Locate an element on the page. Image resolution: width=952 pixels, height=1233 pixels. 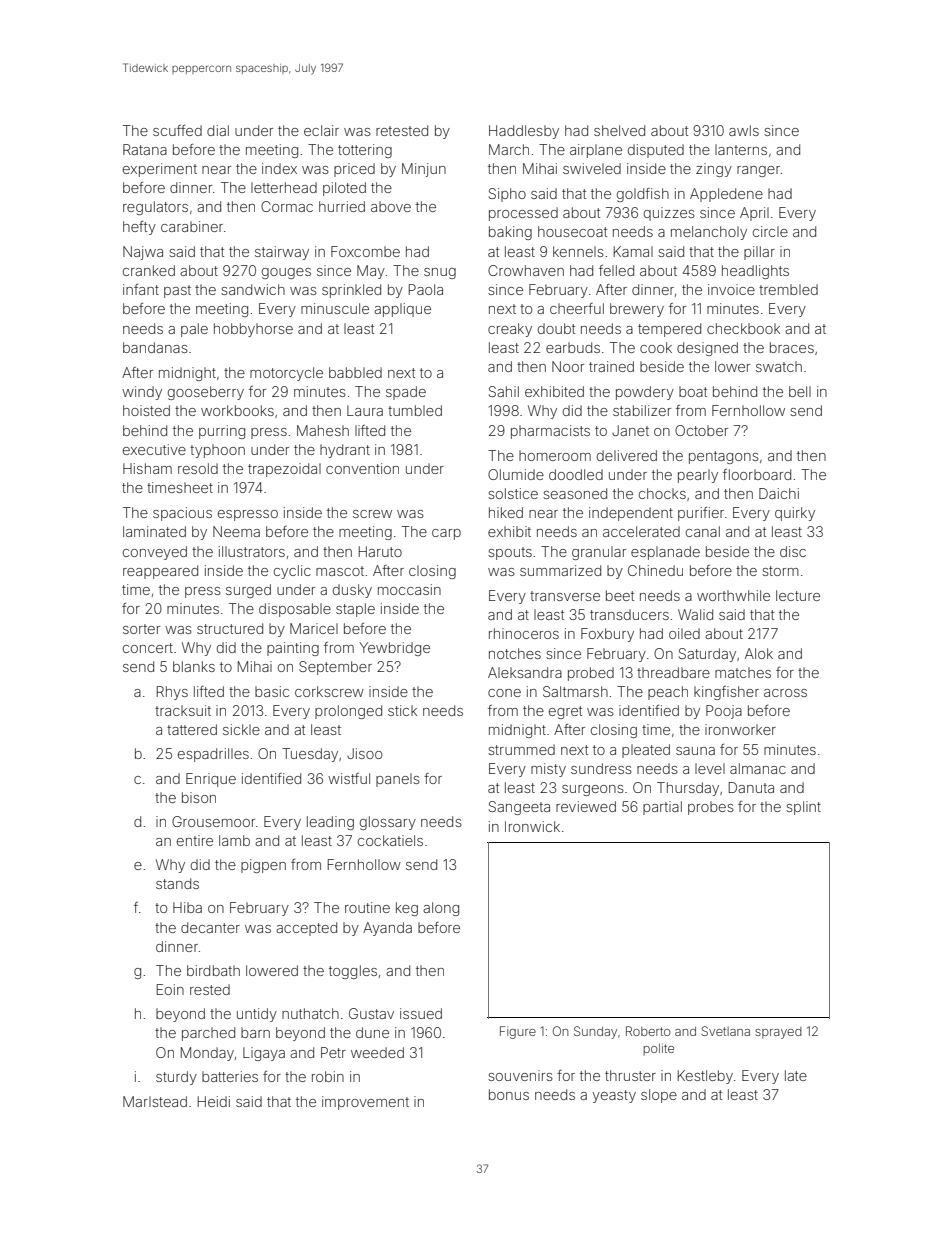
leading is located at coordinates (330, 823).
